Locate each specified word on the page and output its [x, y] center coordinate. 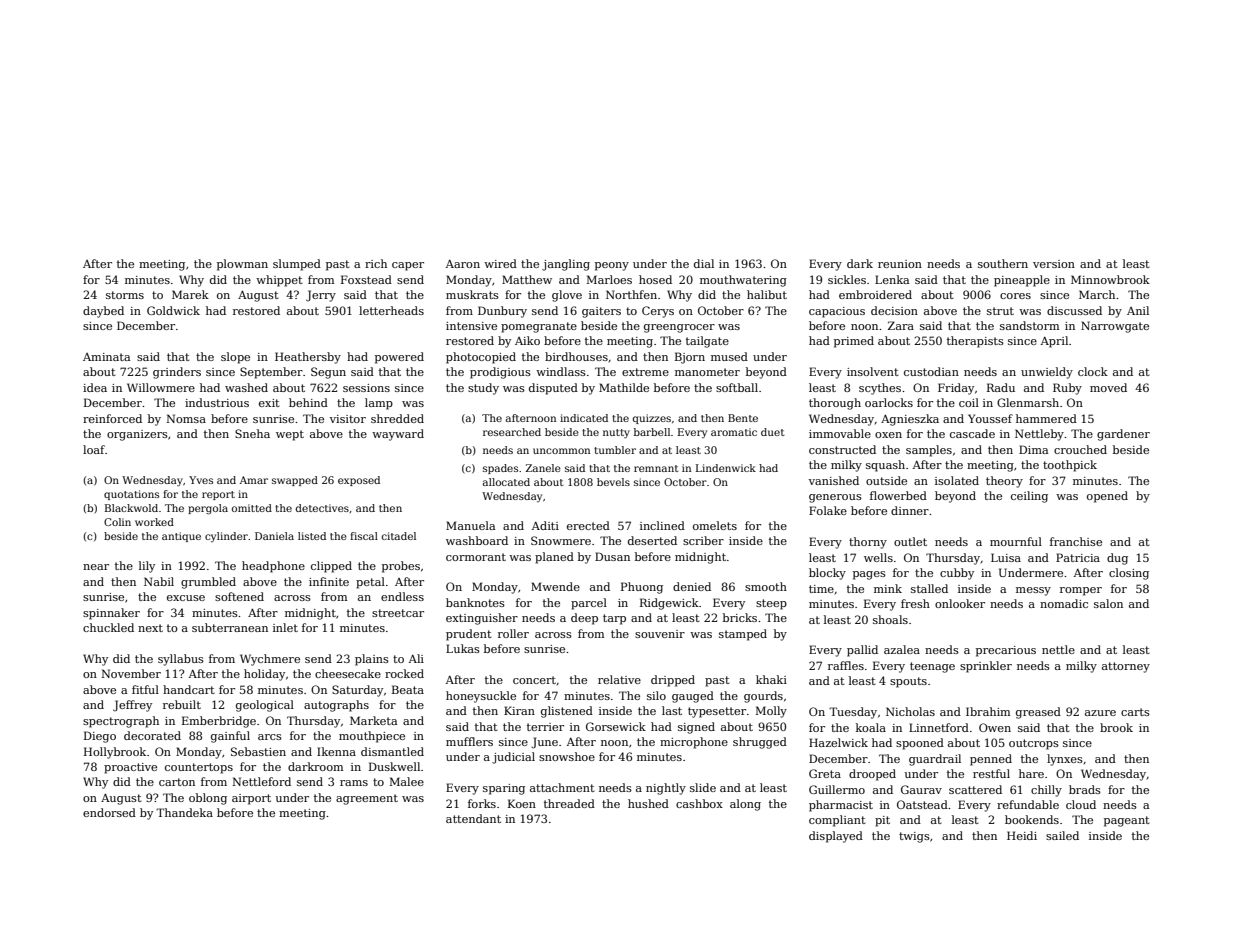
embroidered [875, 294]
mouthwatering [743, 281]
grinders [177, 373]
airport [251, 799]
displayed [836, 837]
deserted [652, 540]
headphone [273, 567]
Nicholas [910, 711]
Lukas [463, 648]
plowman [242, 265]
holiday [264, 675]
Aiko [527, 340]
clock [1093, 371]
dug [1117, 559]
